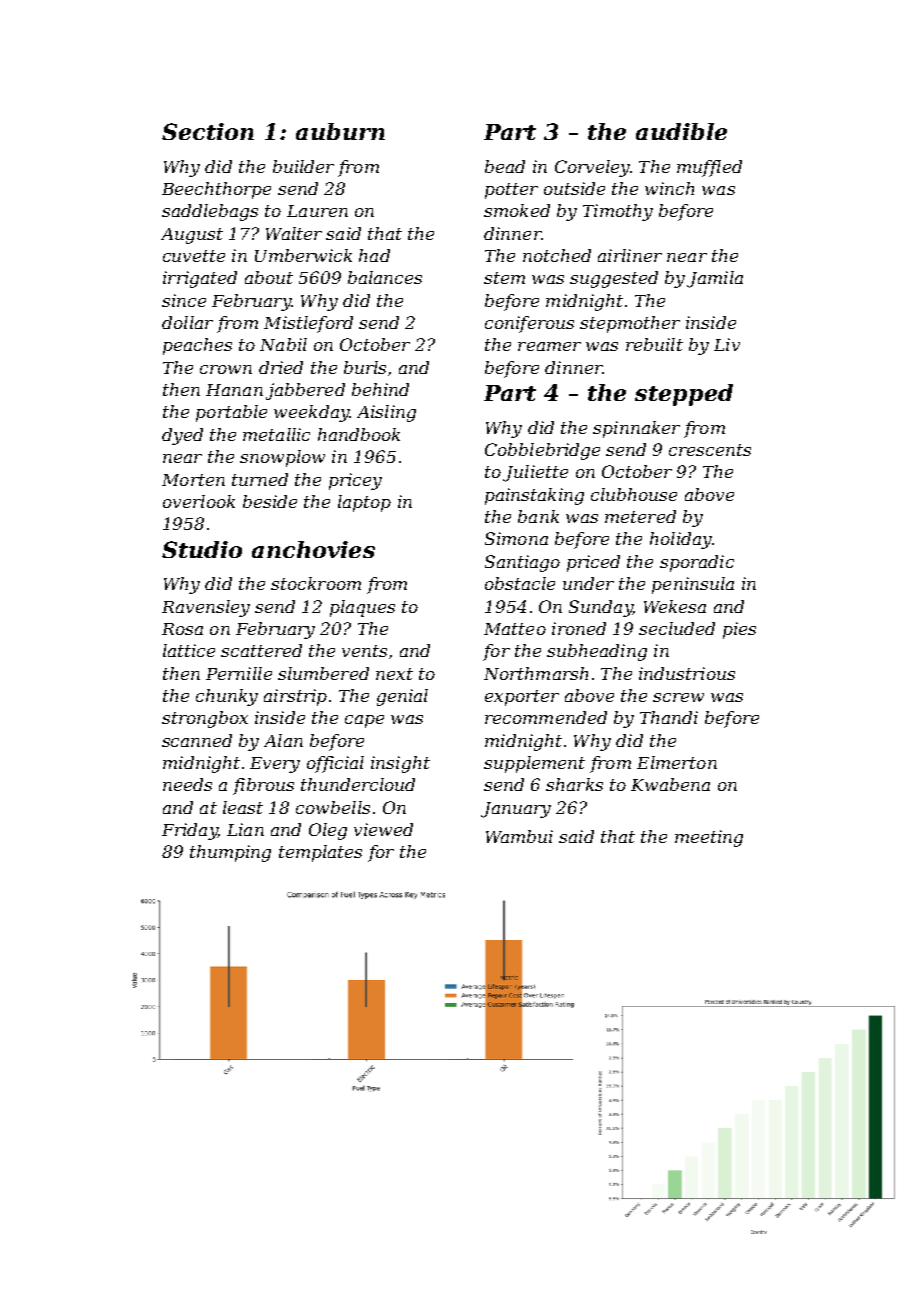  Describe the element at coordinates (239, 673) in the document. I see `Pernille` at that location.
